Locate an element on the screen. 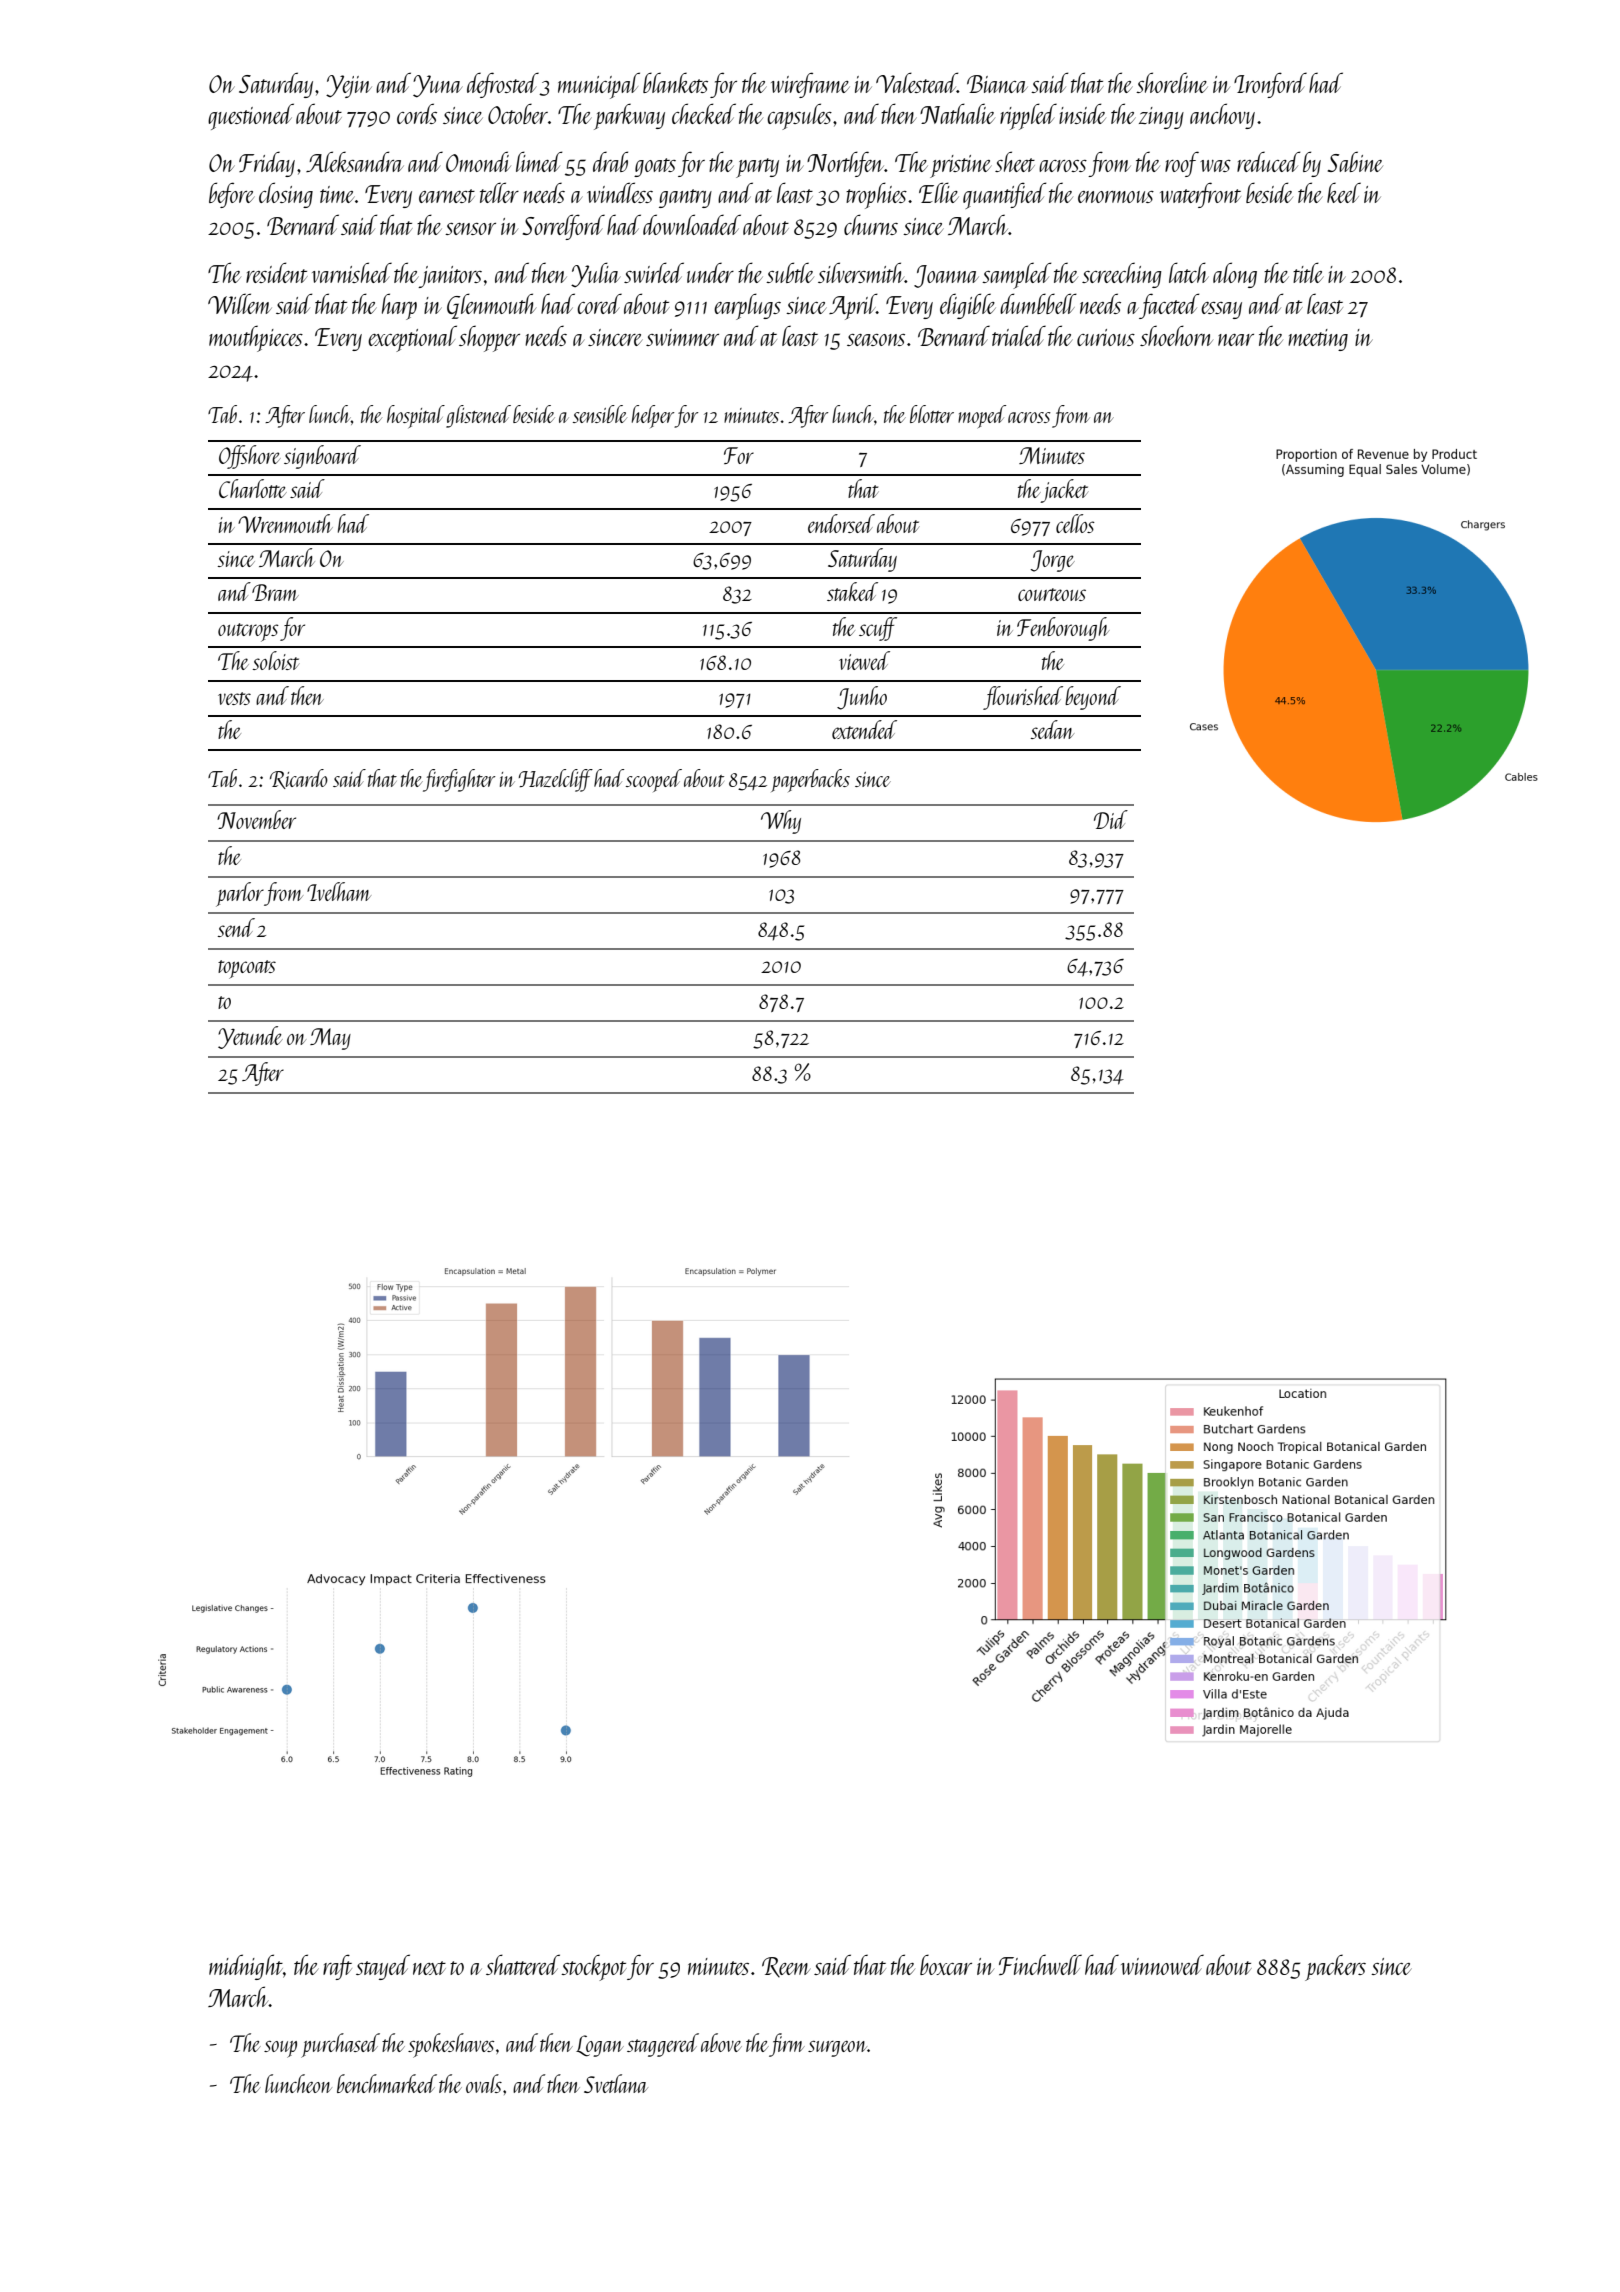 This screenshot has width=1620, height=2292. seasons is located at coordinates (876, 340).
